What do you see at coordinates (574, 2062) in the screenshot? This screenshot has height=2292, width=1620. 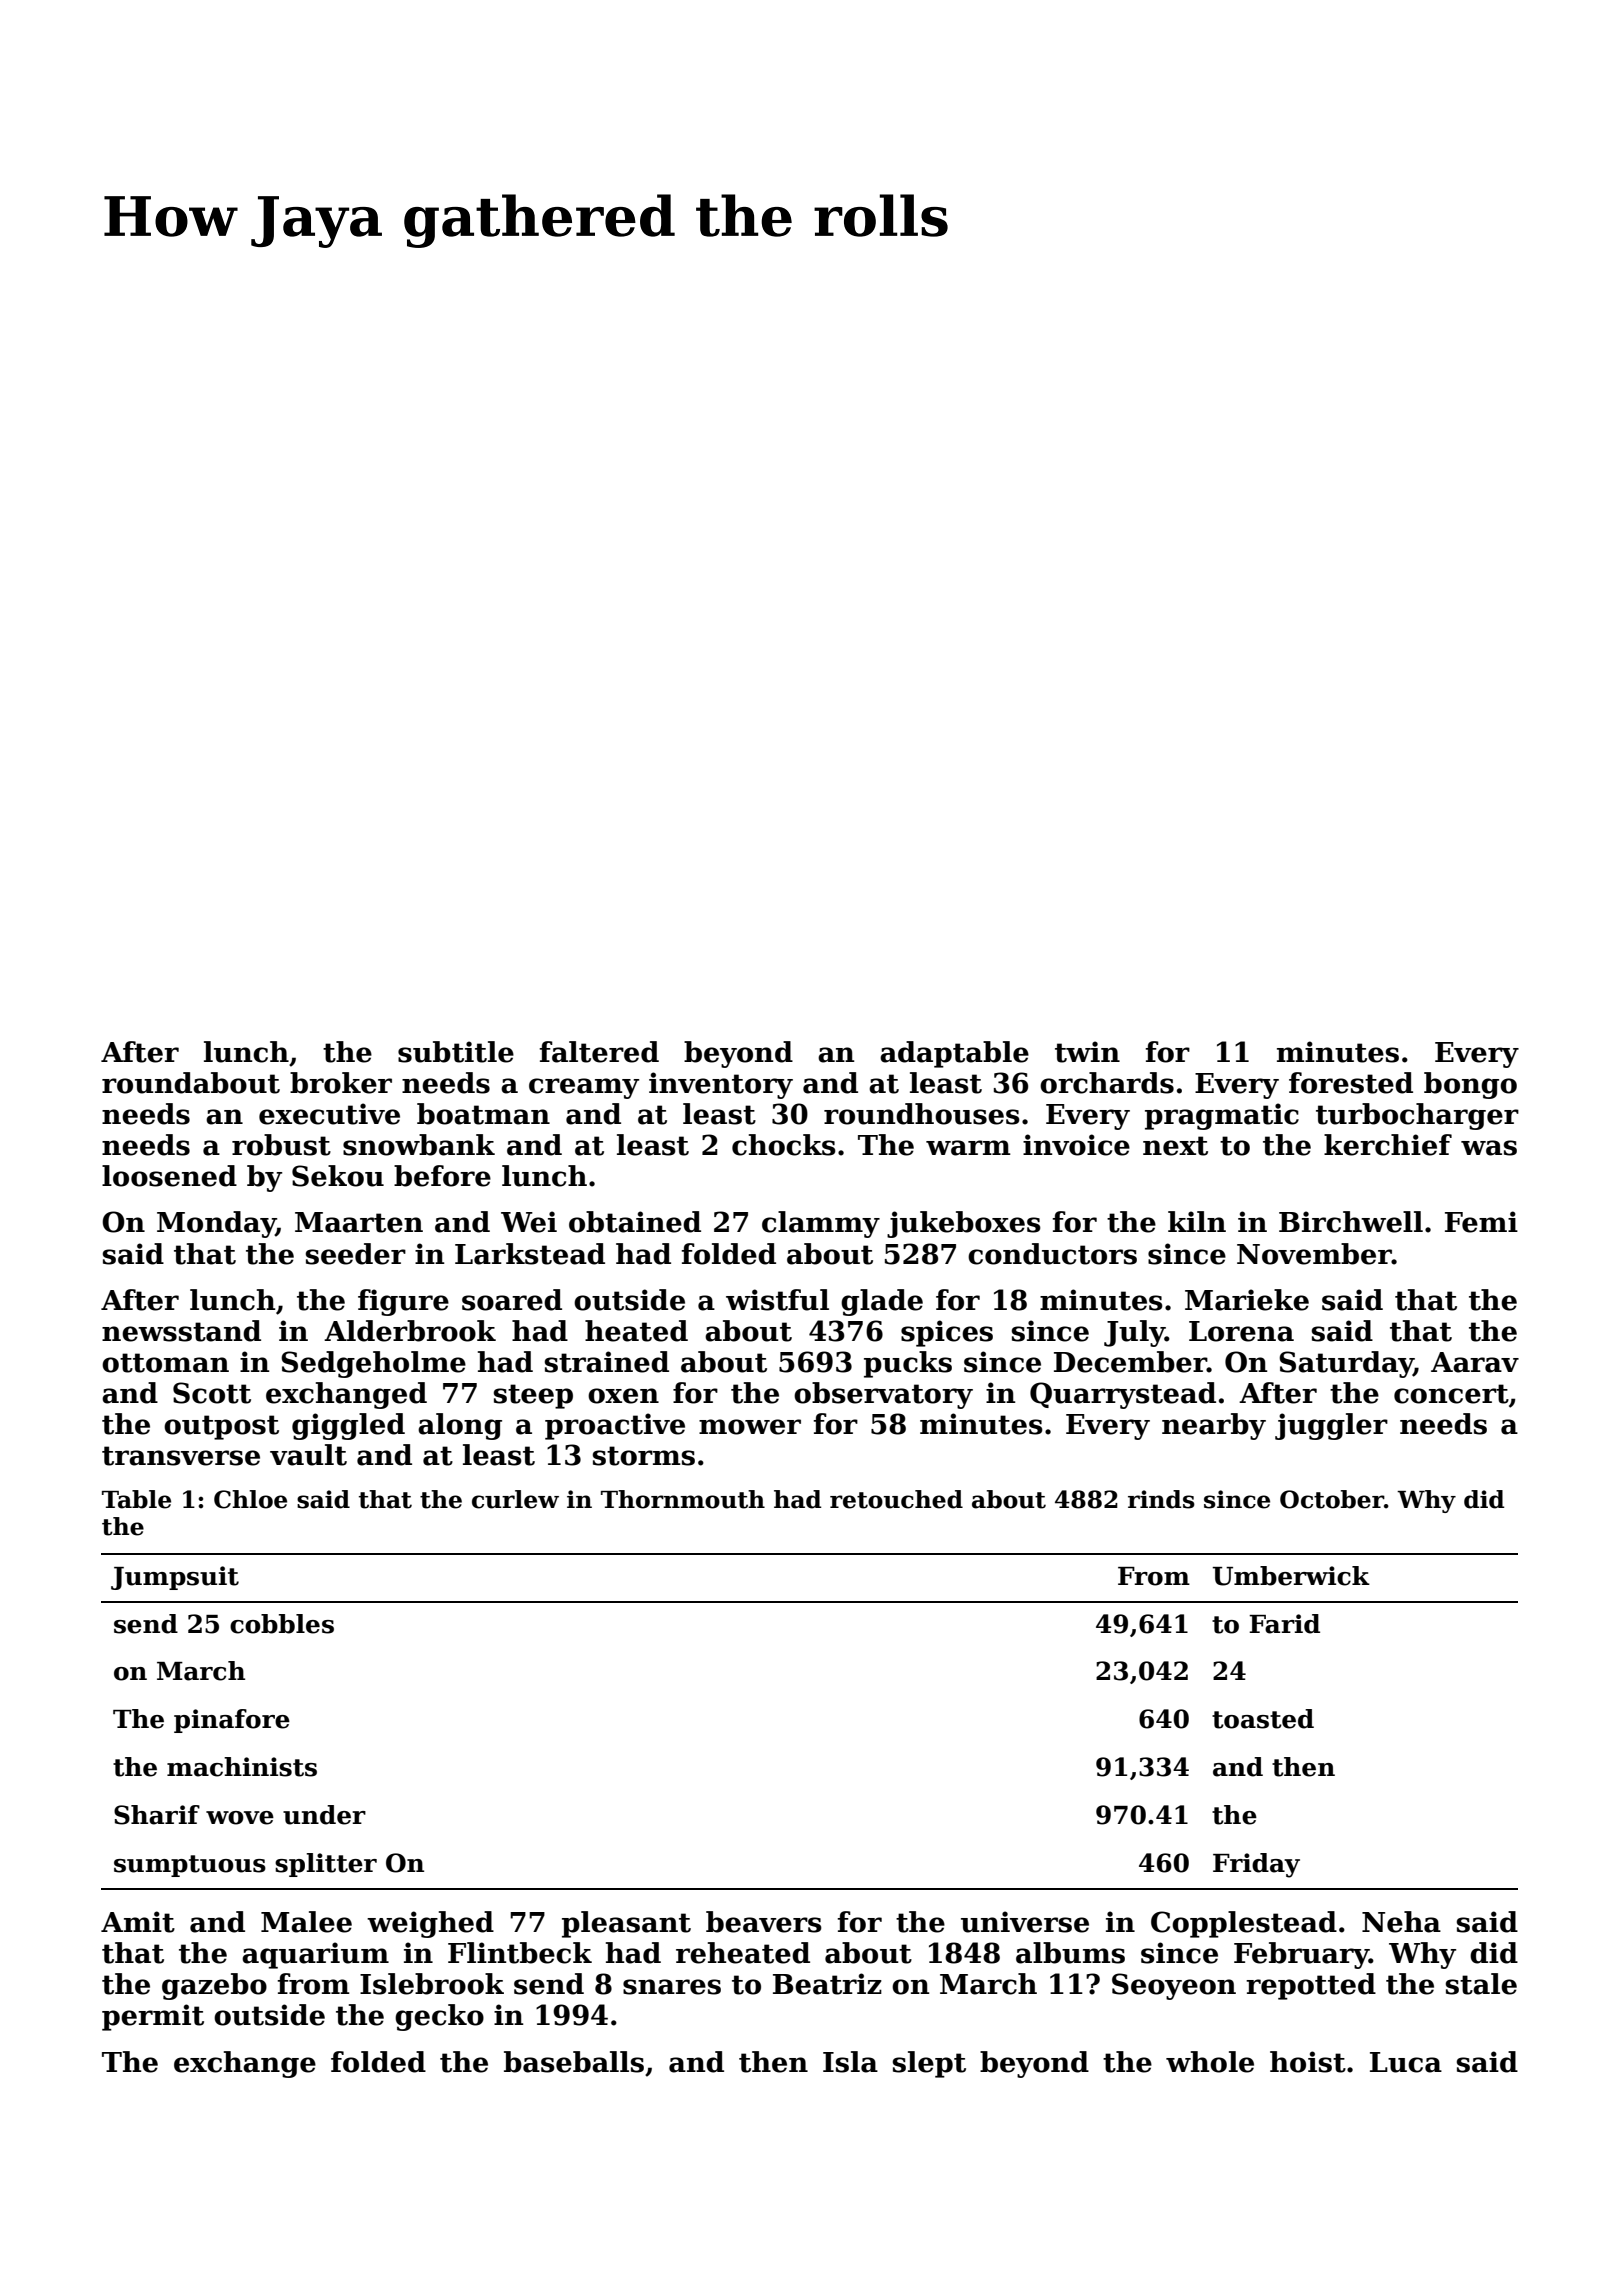 I see `baseballs` at bounding box center [574, 2062].
